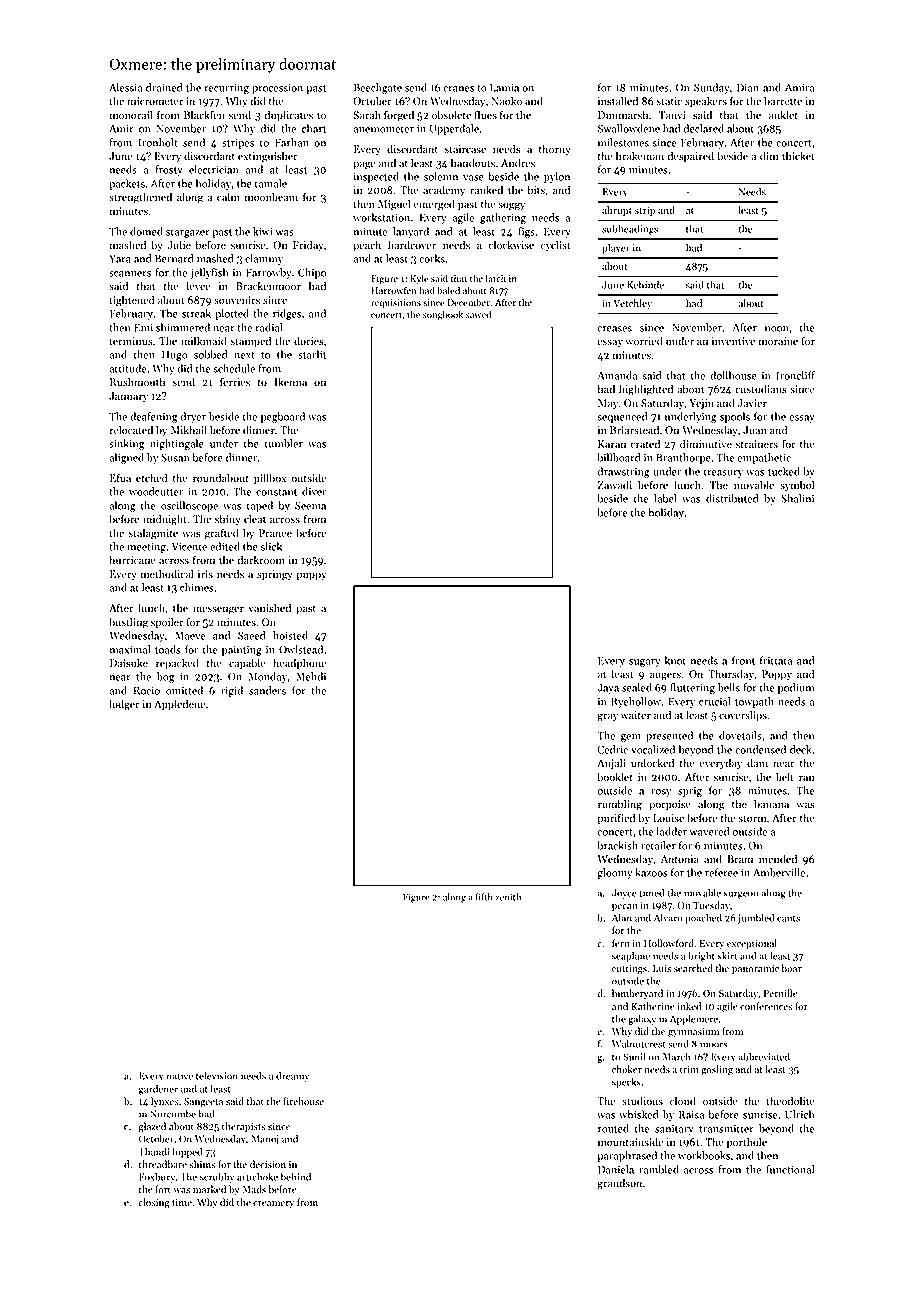 The height and width of the image is (1308, 924). What do you see at coordinates (232, 691) in the image?
I see `rigid` at bounding box center [232, 691].
